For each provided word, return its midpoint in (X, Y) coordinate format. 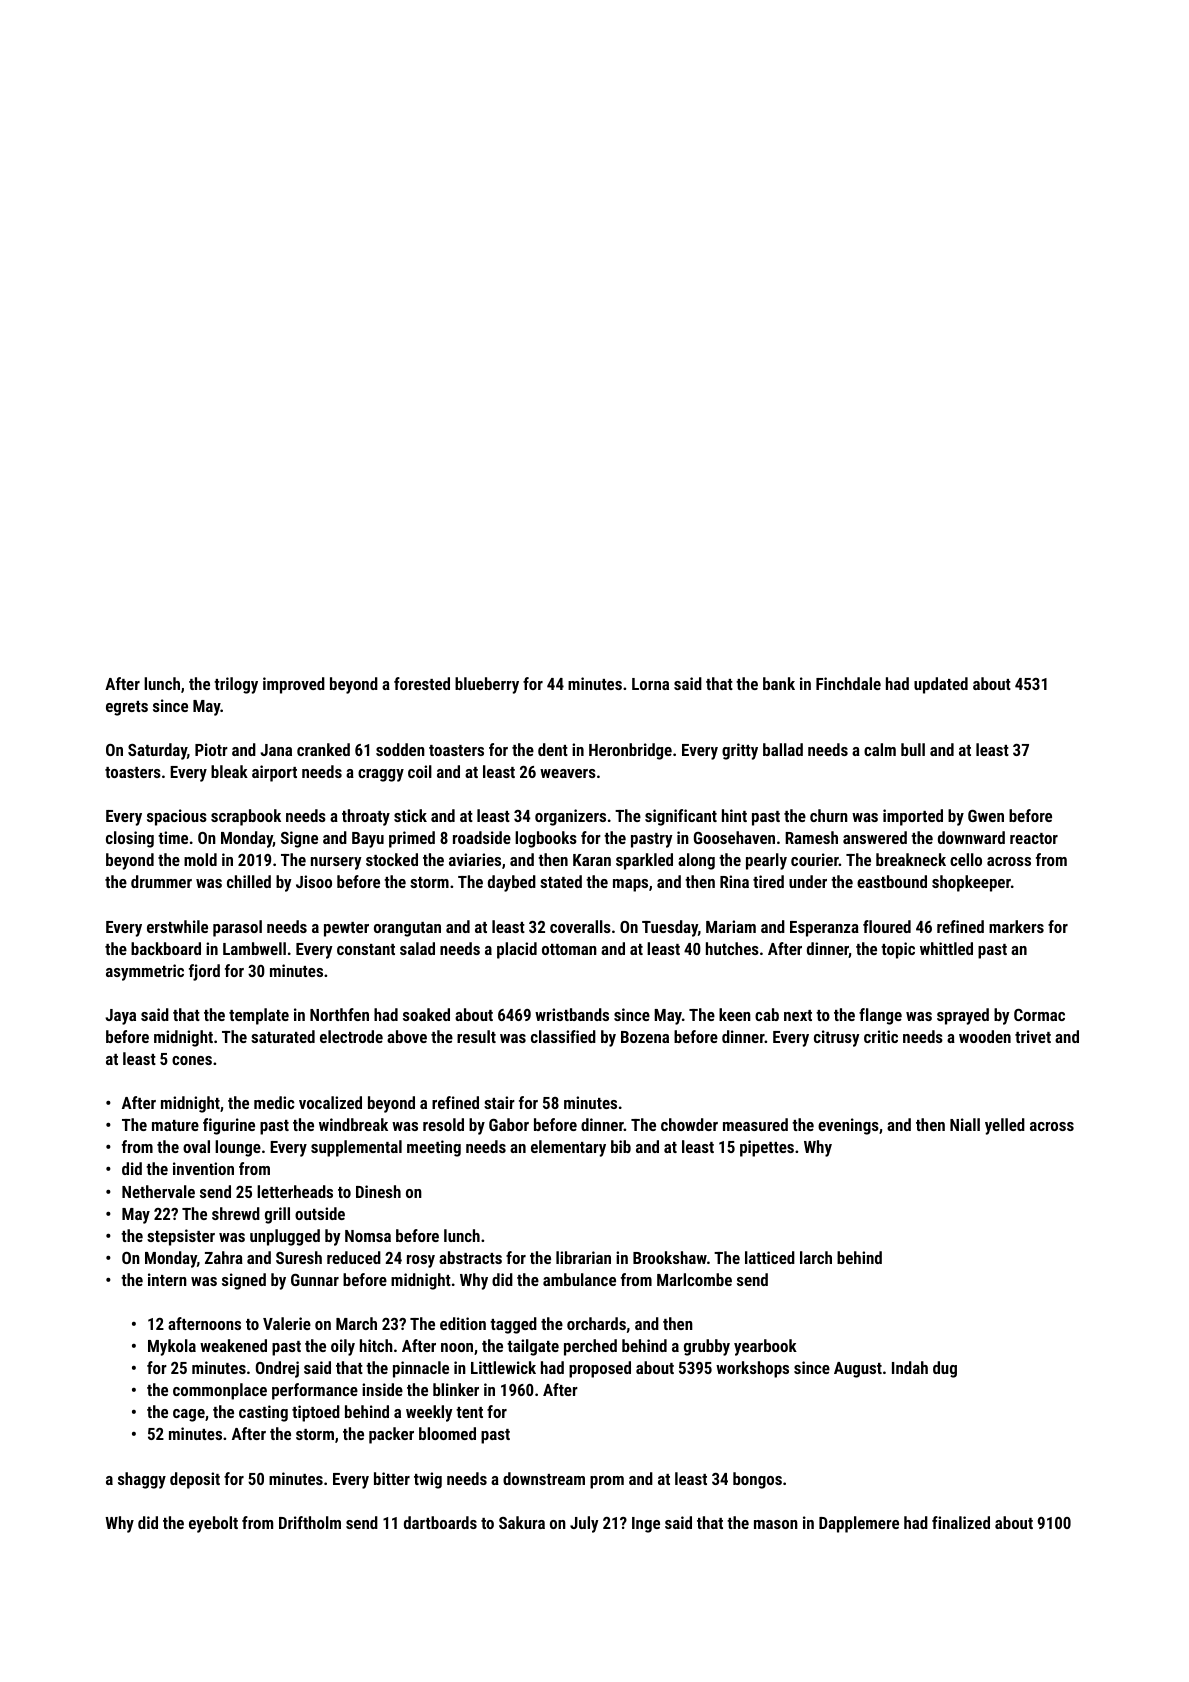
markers (1016, 926)
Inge (646, 1525)
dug (945, 1369)
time (173, 837)
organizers (570, 817)
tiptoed (316, 1413)
